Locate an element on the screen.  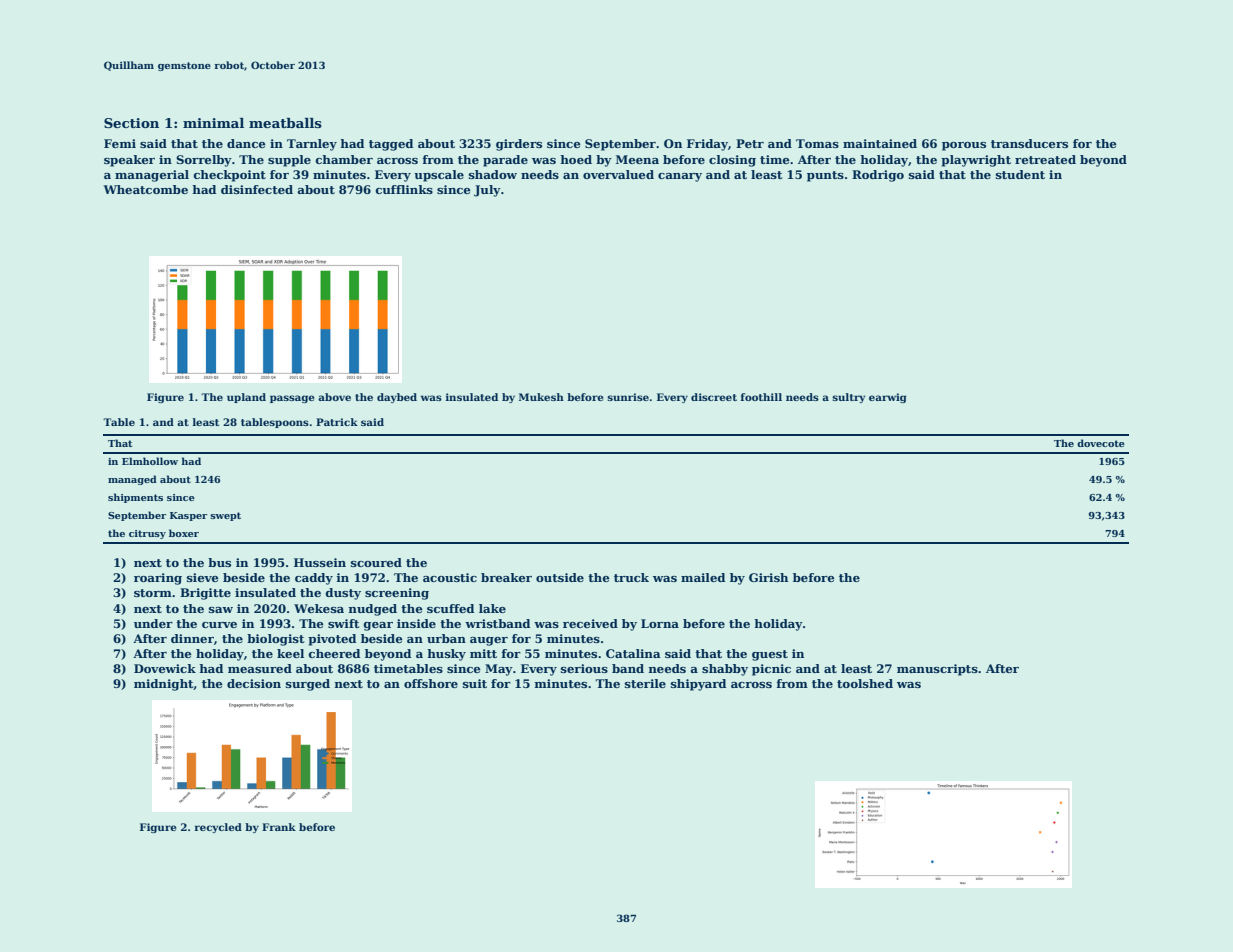
midnight is located at coordinates (164, 685).
